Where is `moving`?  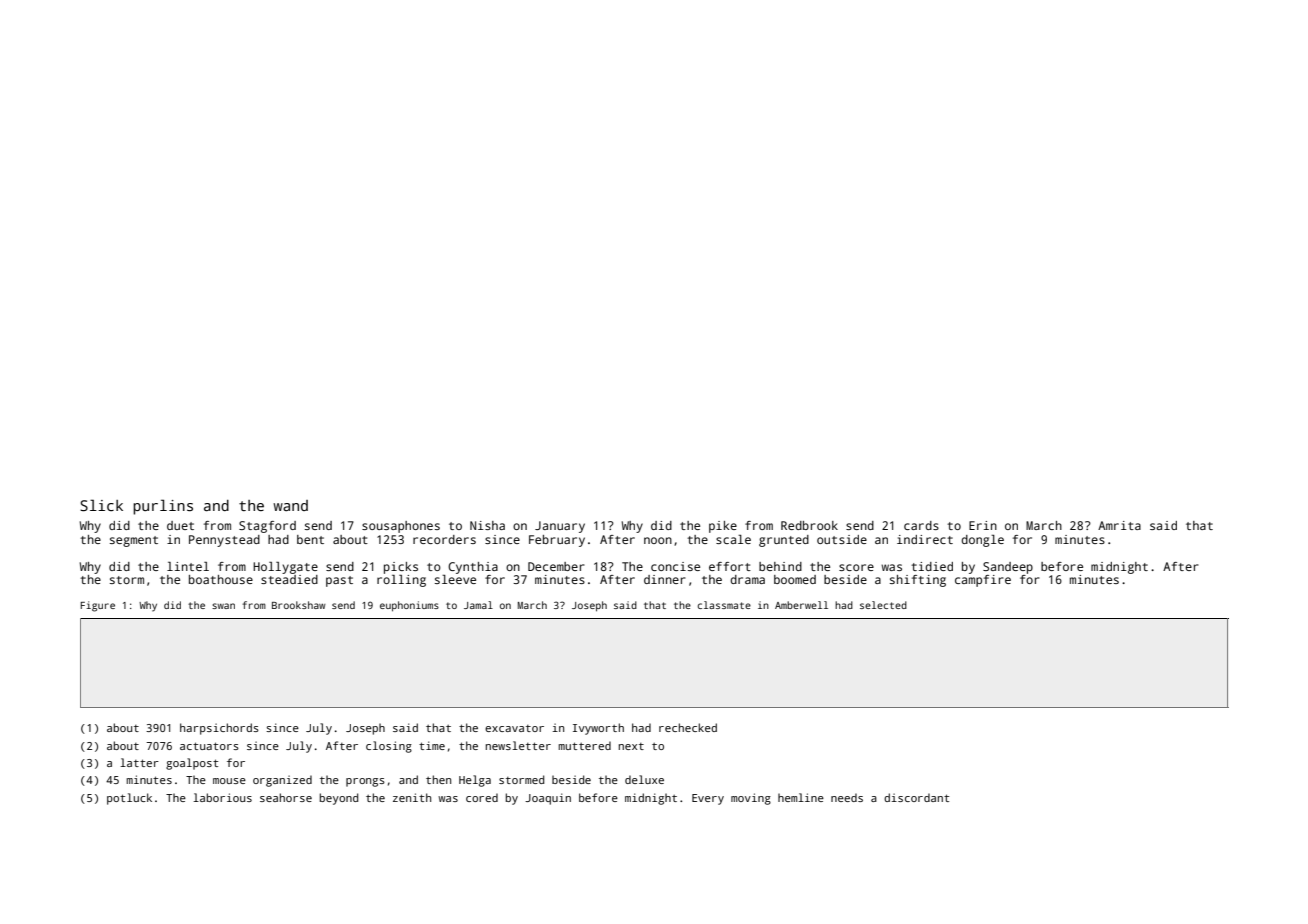 moving is located at coordinates (751, 799).
